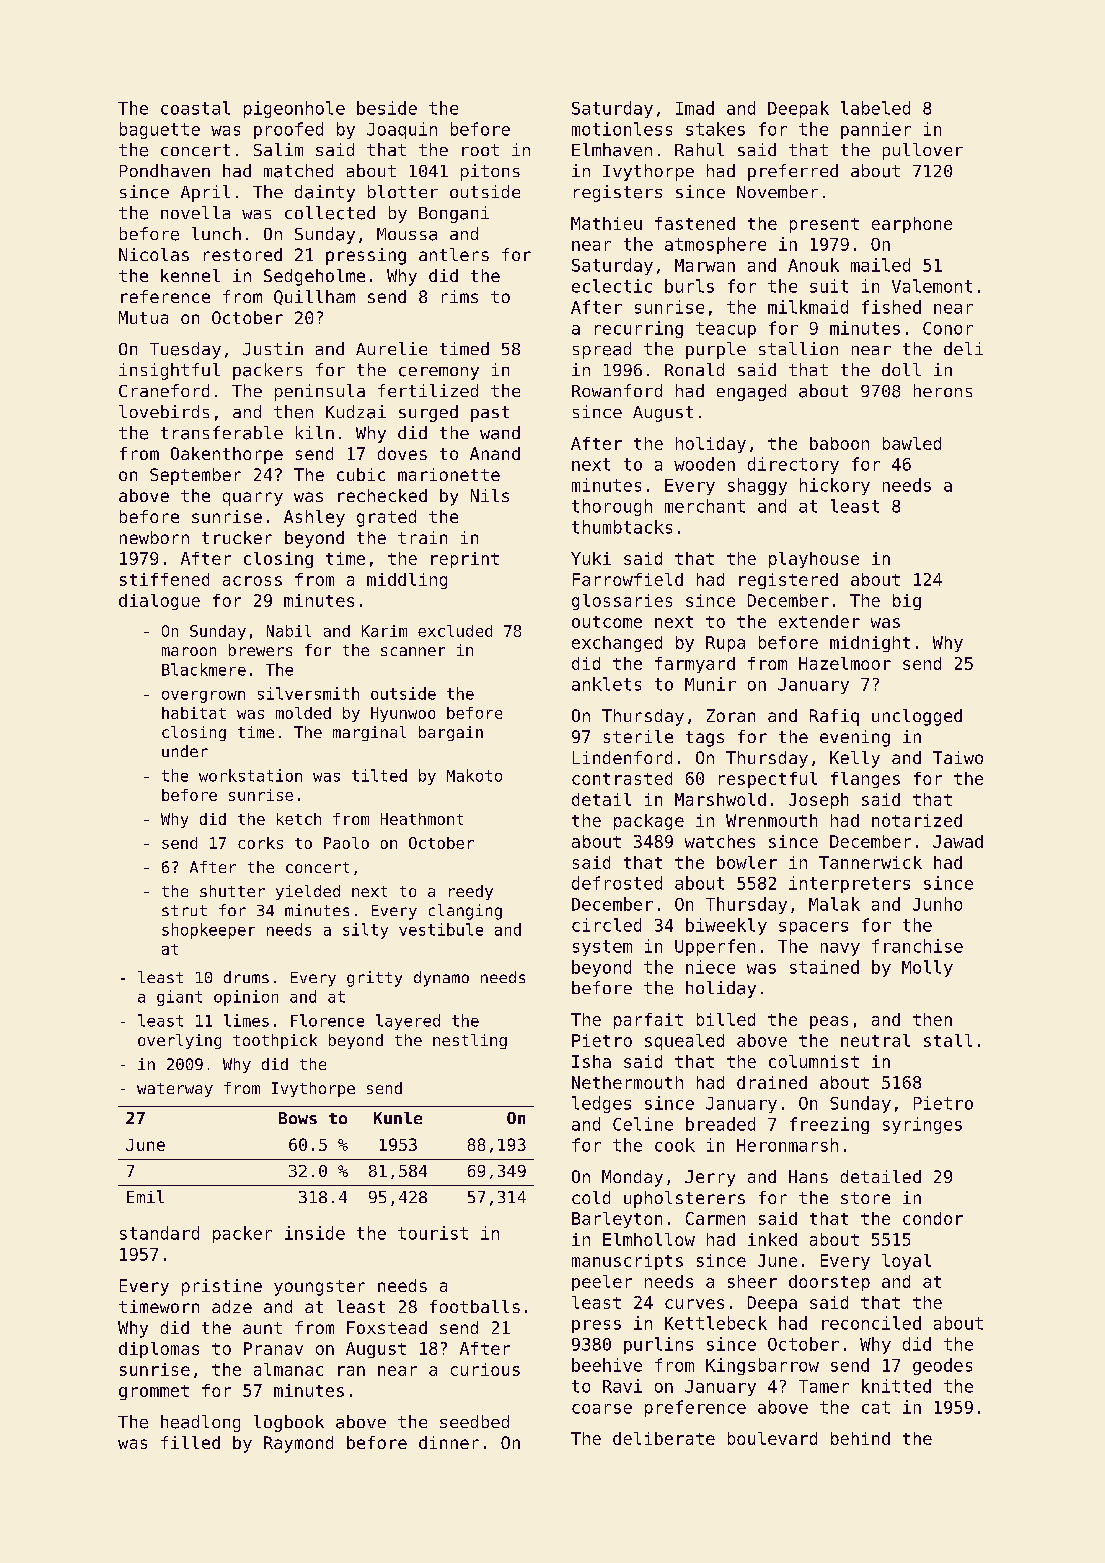 The height and width of the page is (1563, 1105). What do you see at coordinates (772, 1239) in the page?
I see `inked` at bounding box center [772, 1239].
